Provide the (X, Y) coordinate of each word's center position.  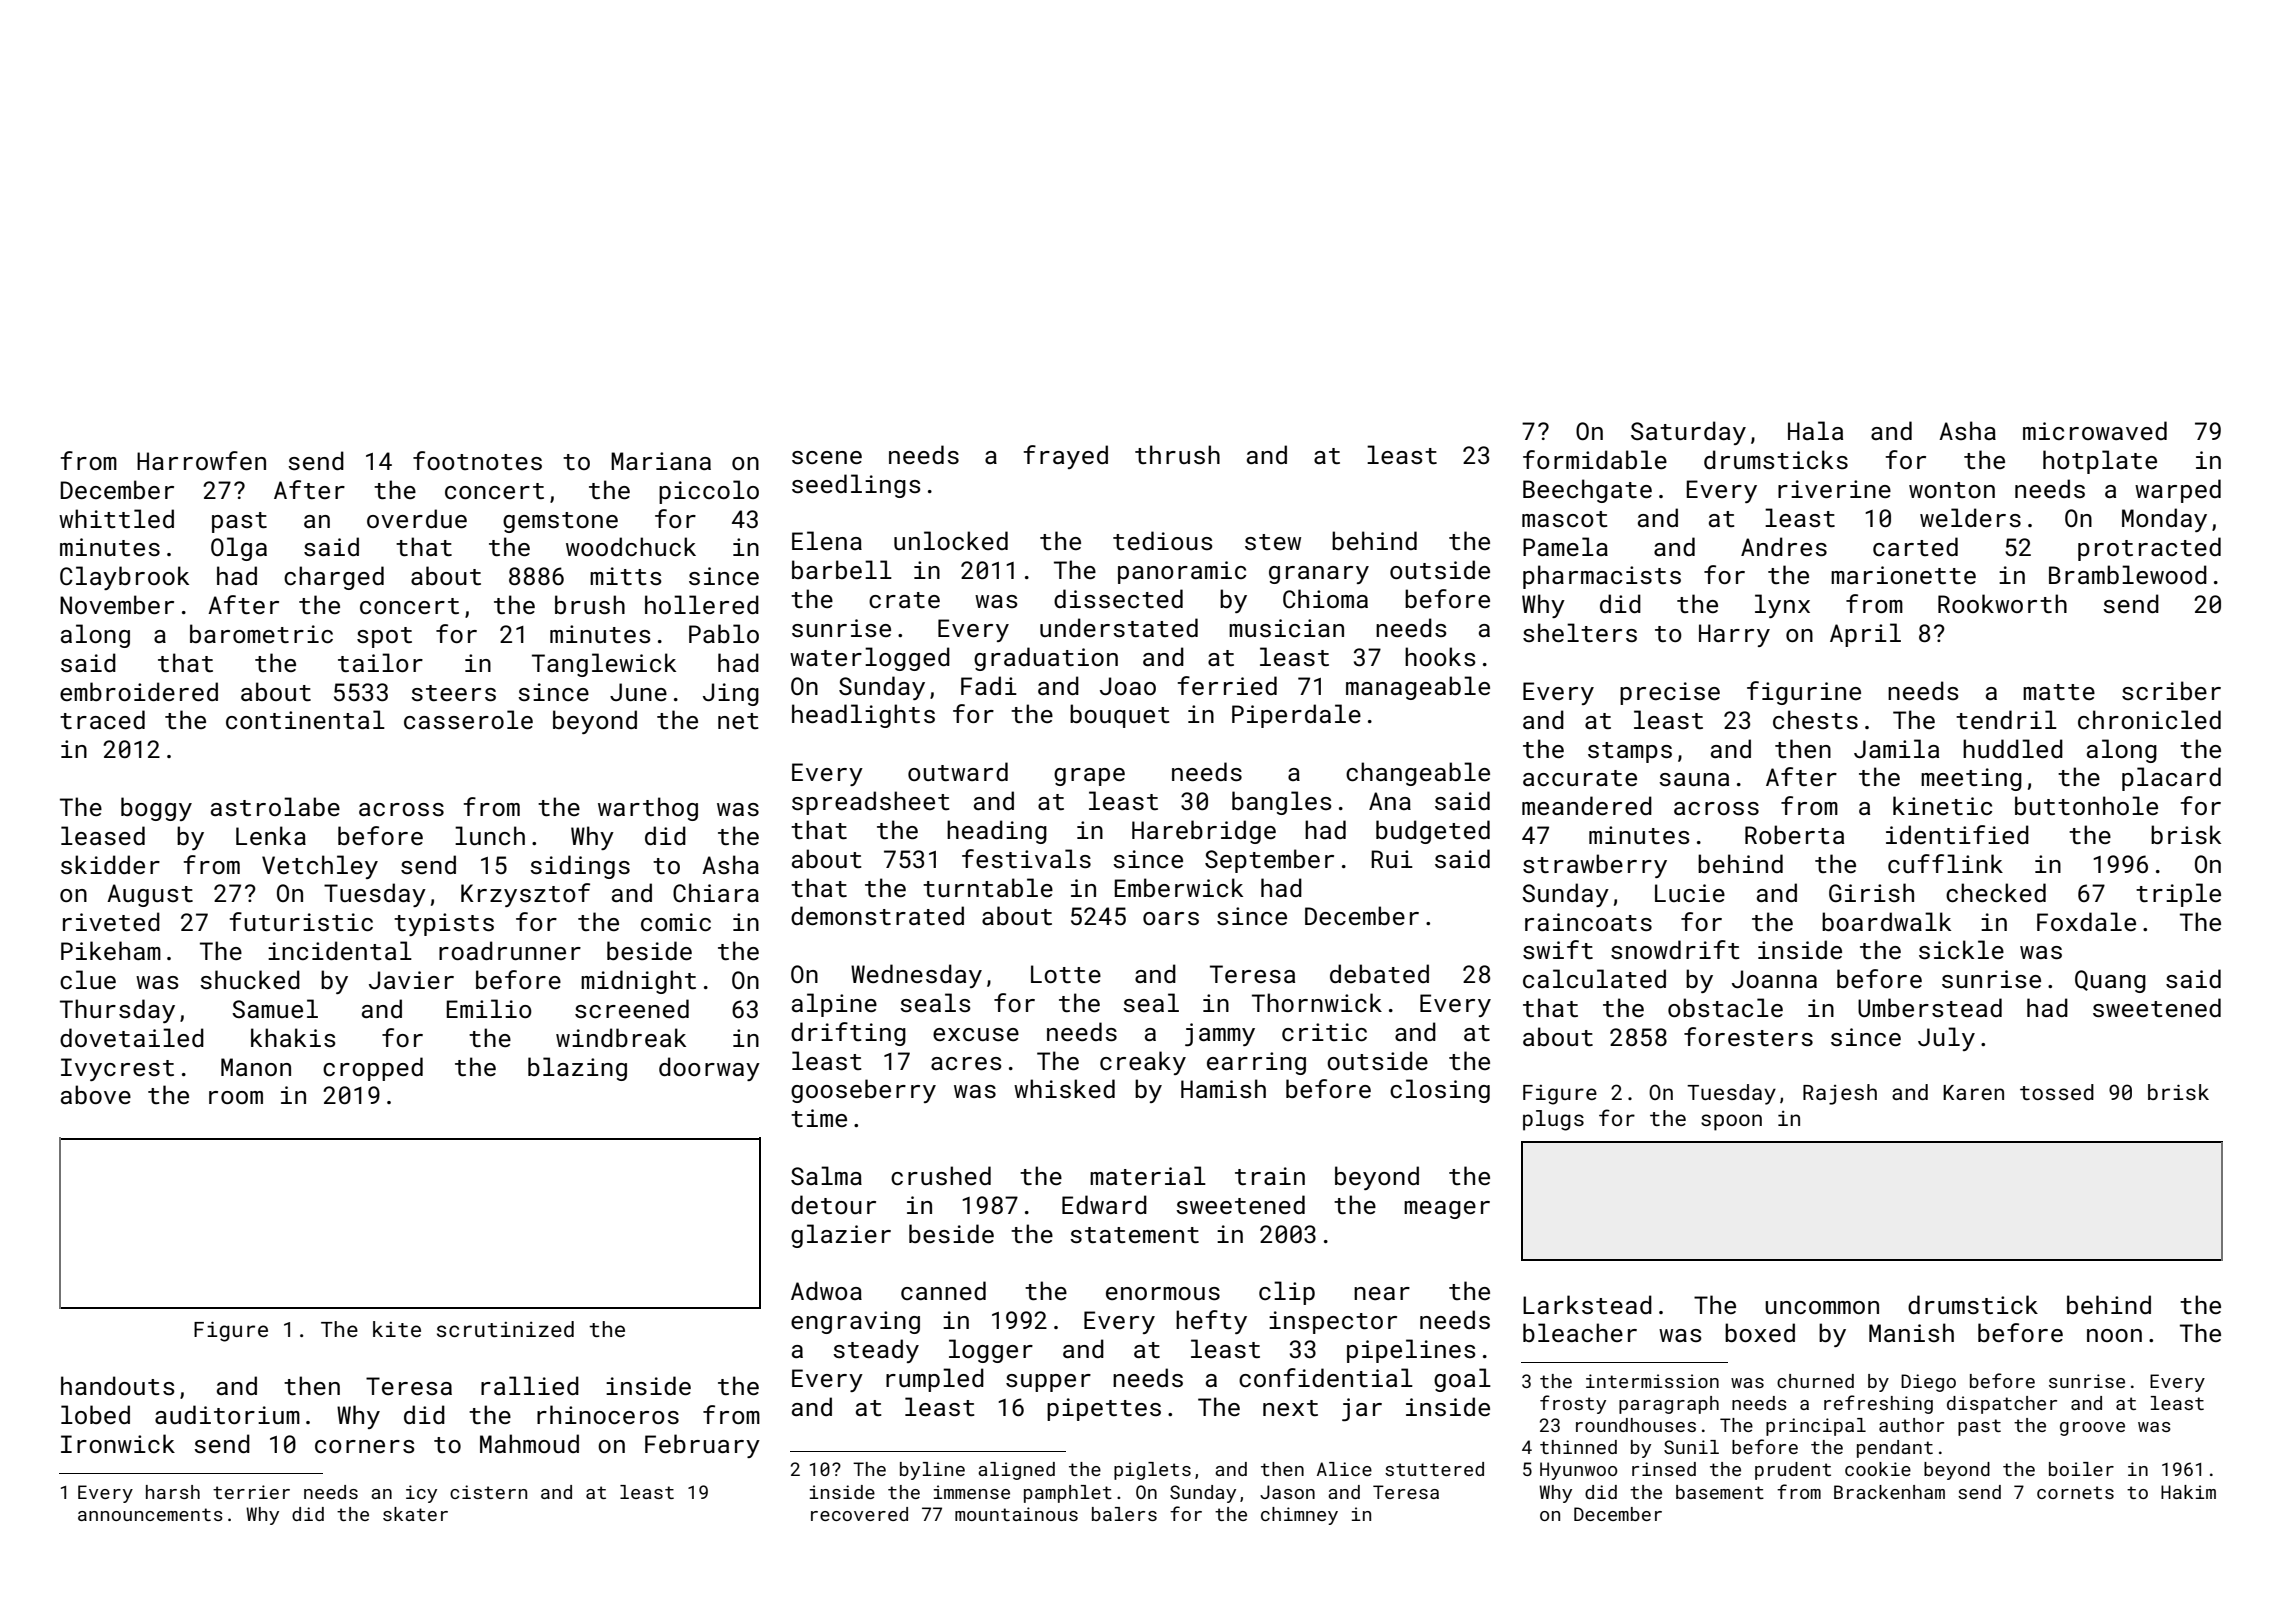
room (236, 1097)
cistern (488, 1492)
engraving (855, 1322)
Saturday (1688, 433)
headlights (863, 716)
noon (2114, 1335)
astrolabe (275, 806)
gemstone (560, 522)
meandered (1587, 805)
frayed (1066, 457)
